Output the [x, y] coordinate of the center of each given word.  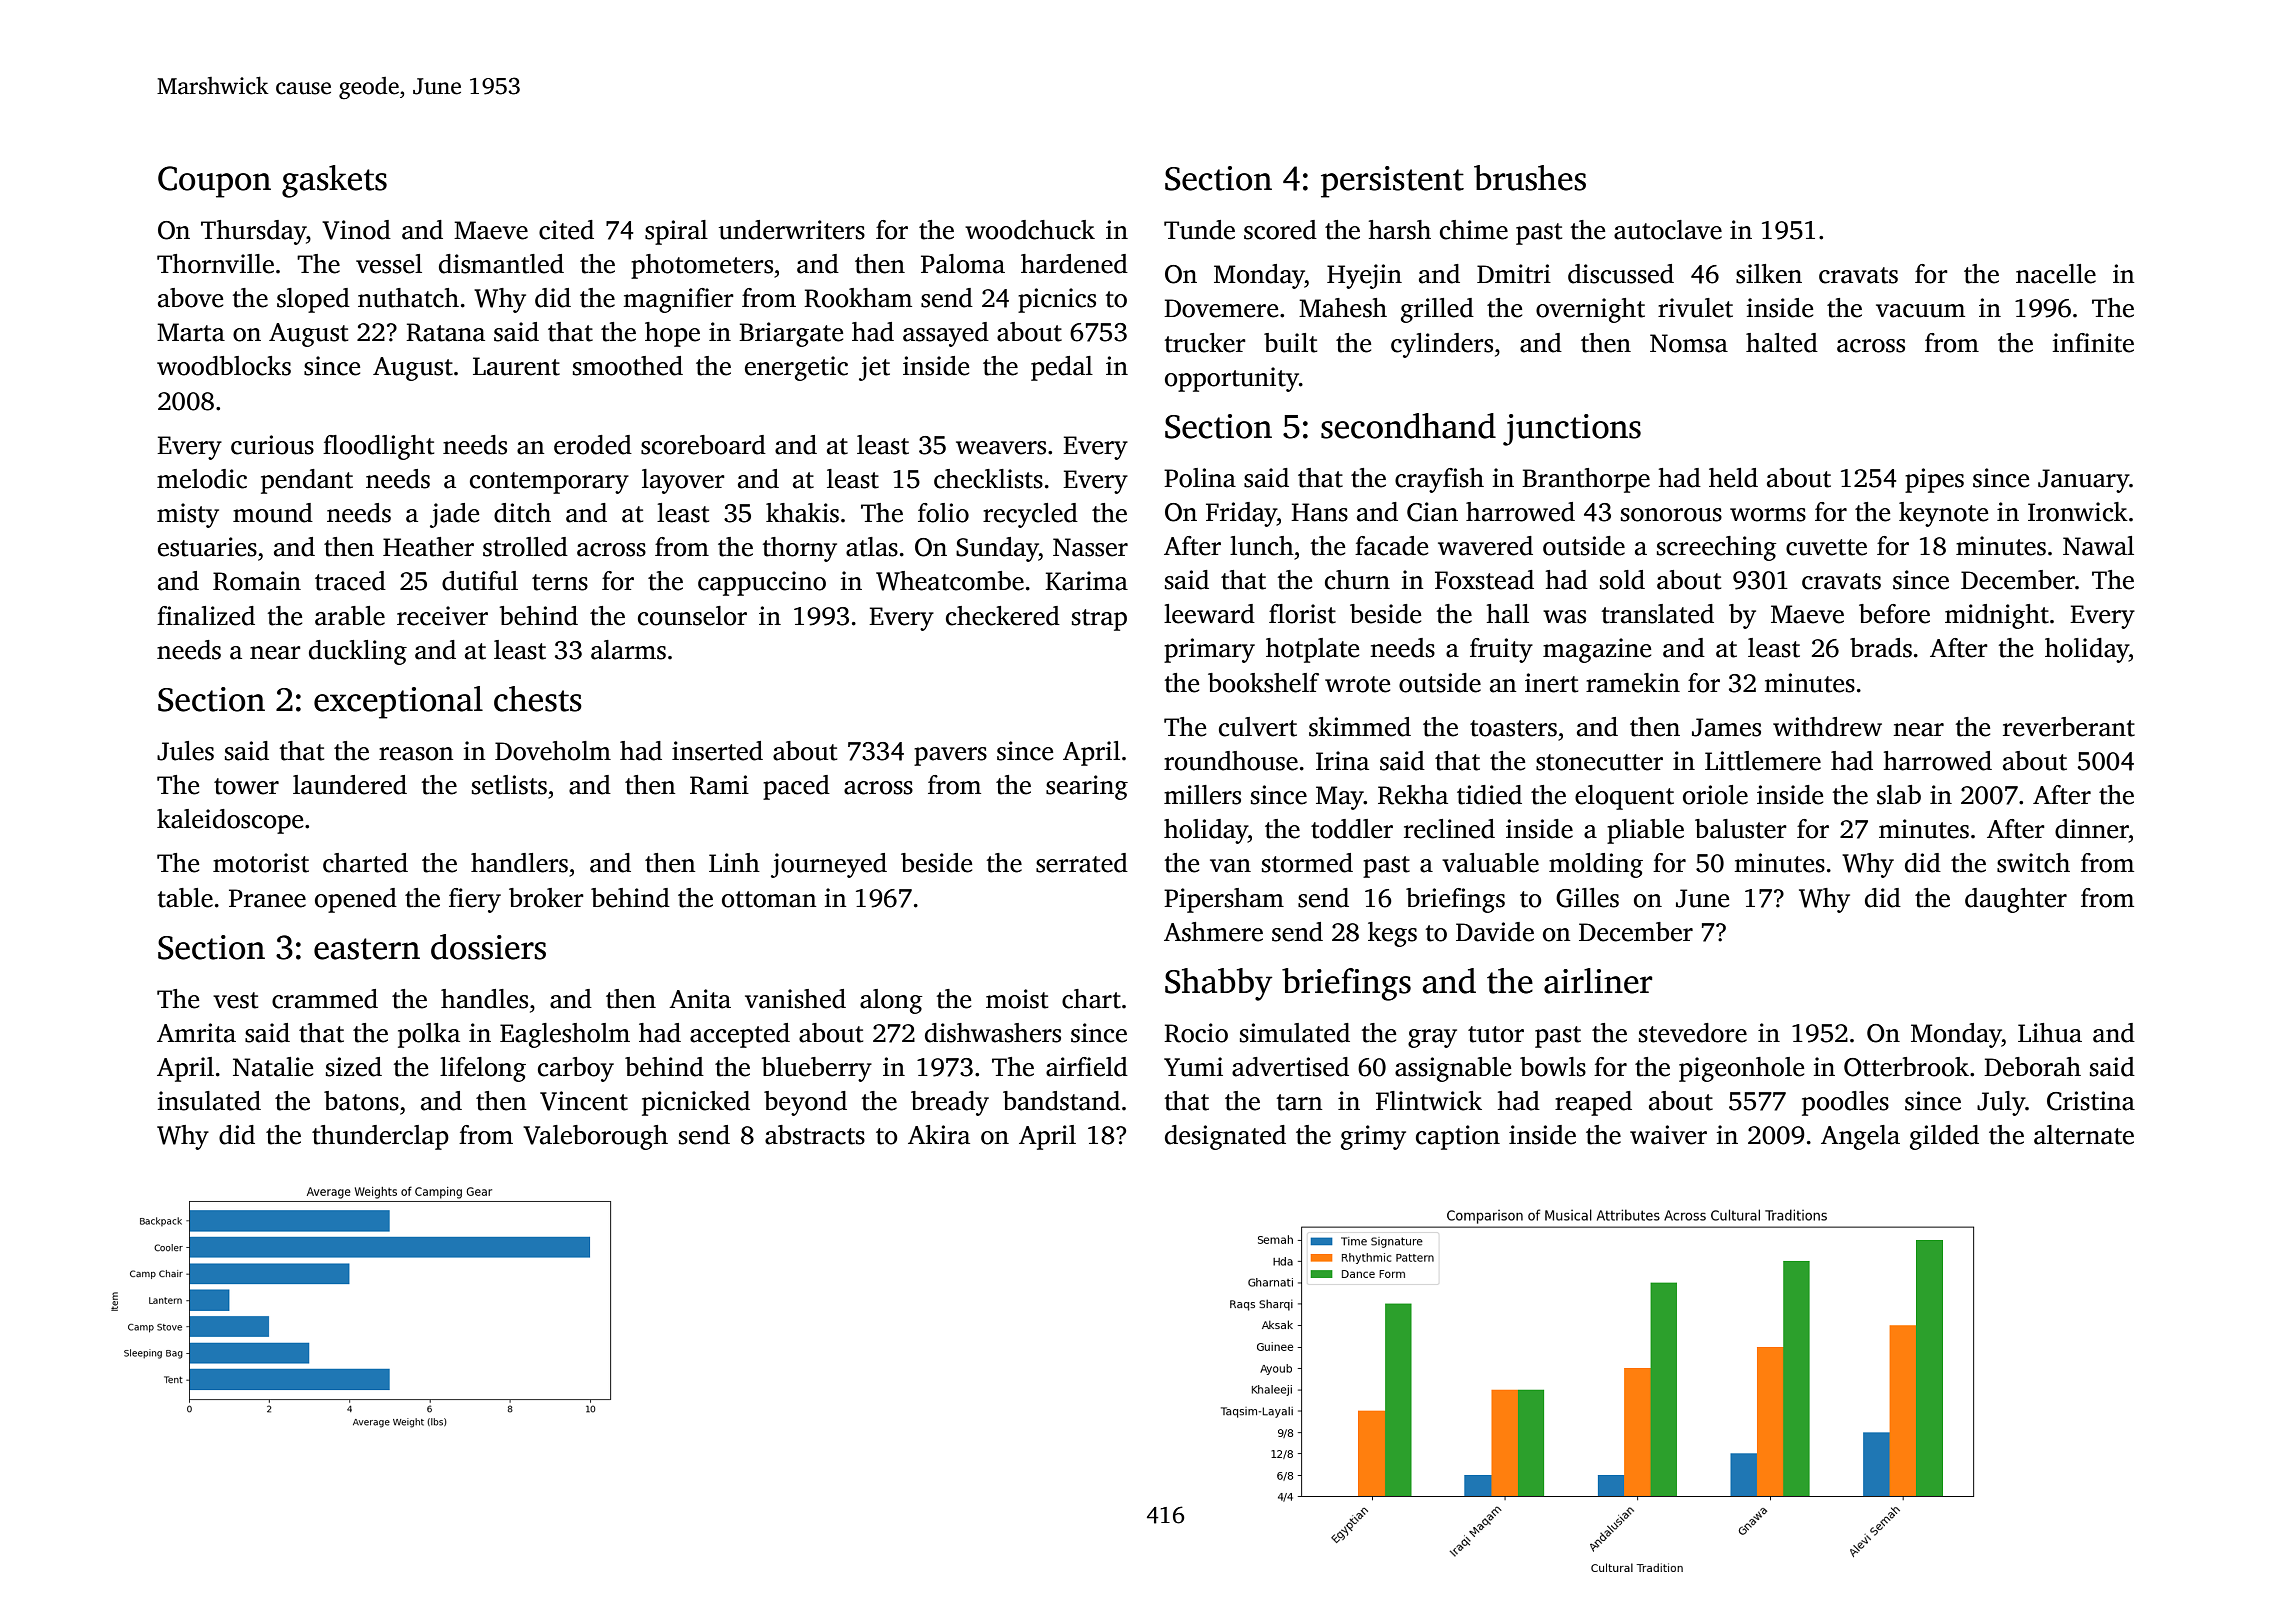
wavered [1485, 546]
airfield [1087, 1067]
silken [1769, 274]
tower [246, 786]
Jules [185, 751]
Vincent [584, 1101]
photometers [702, 266]
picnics [1057, 300]
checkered [1003, 616]
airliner [1598, 981]
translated [1658, 614]
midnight [1997, 616]
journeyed [829, 865]
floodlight [378, 447]
